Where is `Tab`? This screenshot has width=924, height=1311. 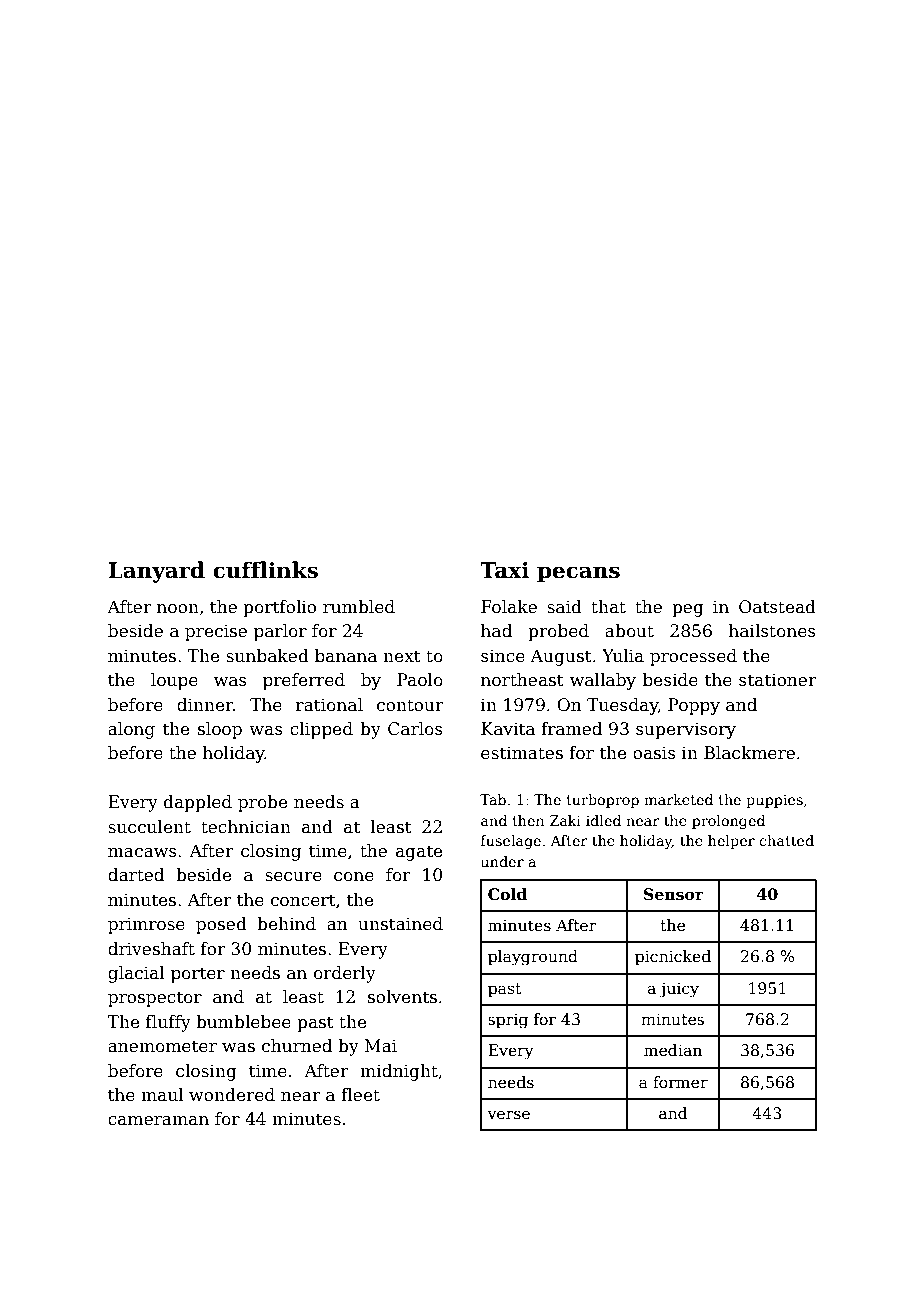 Tab is located at coordinates (493, 799).
